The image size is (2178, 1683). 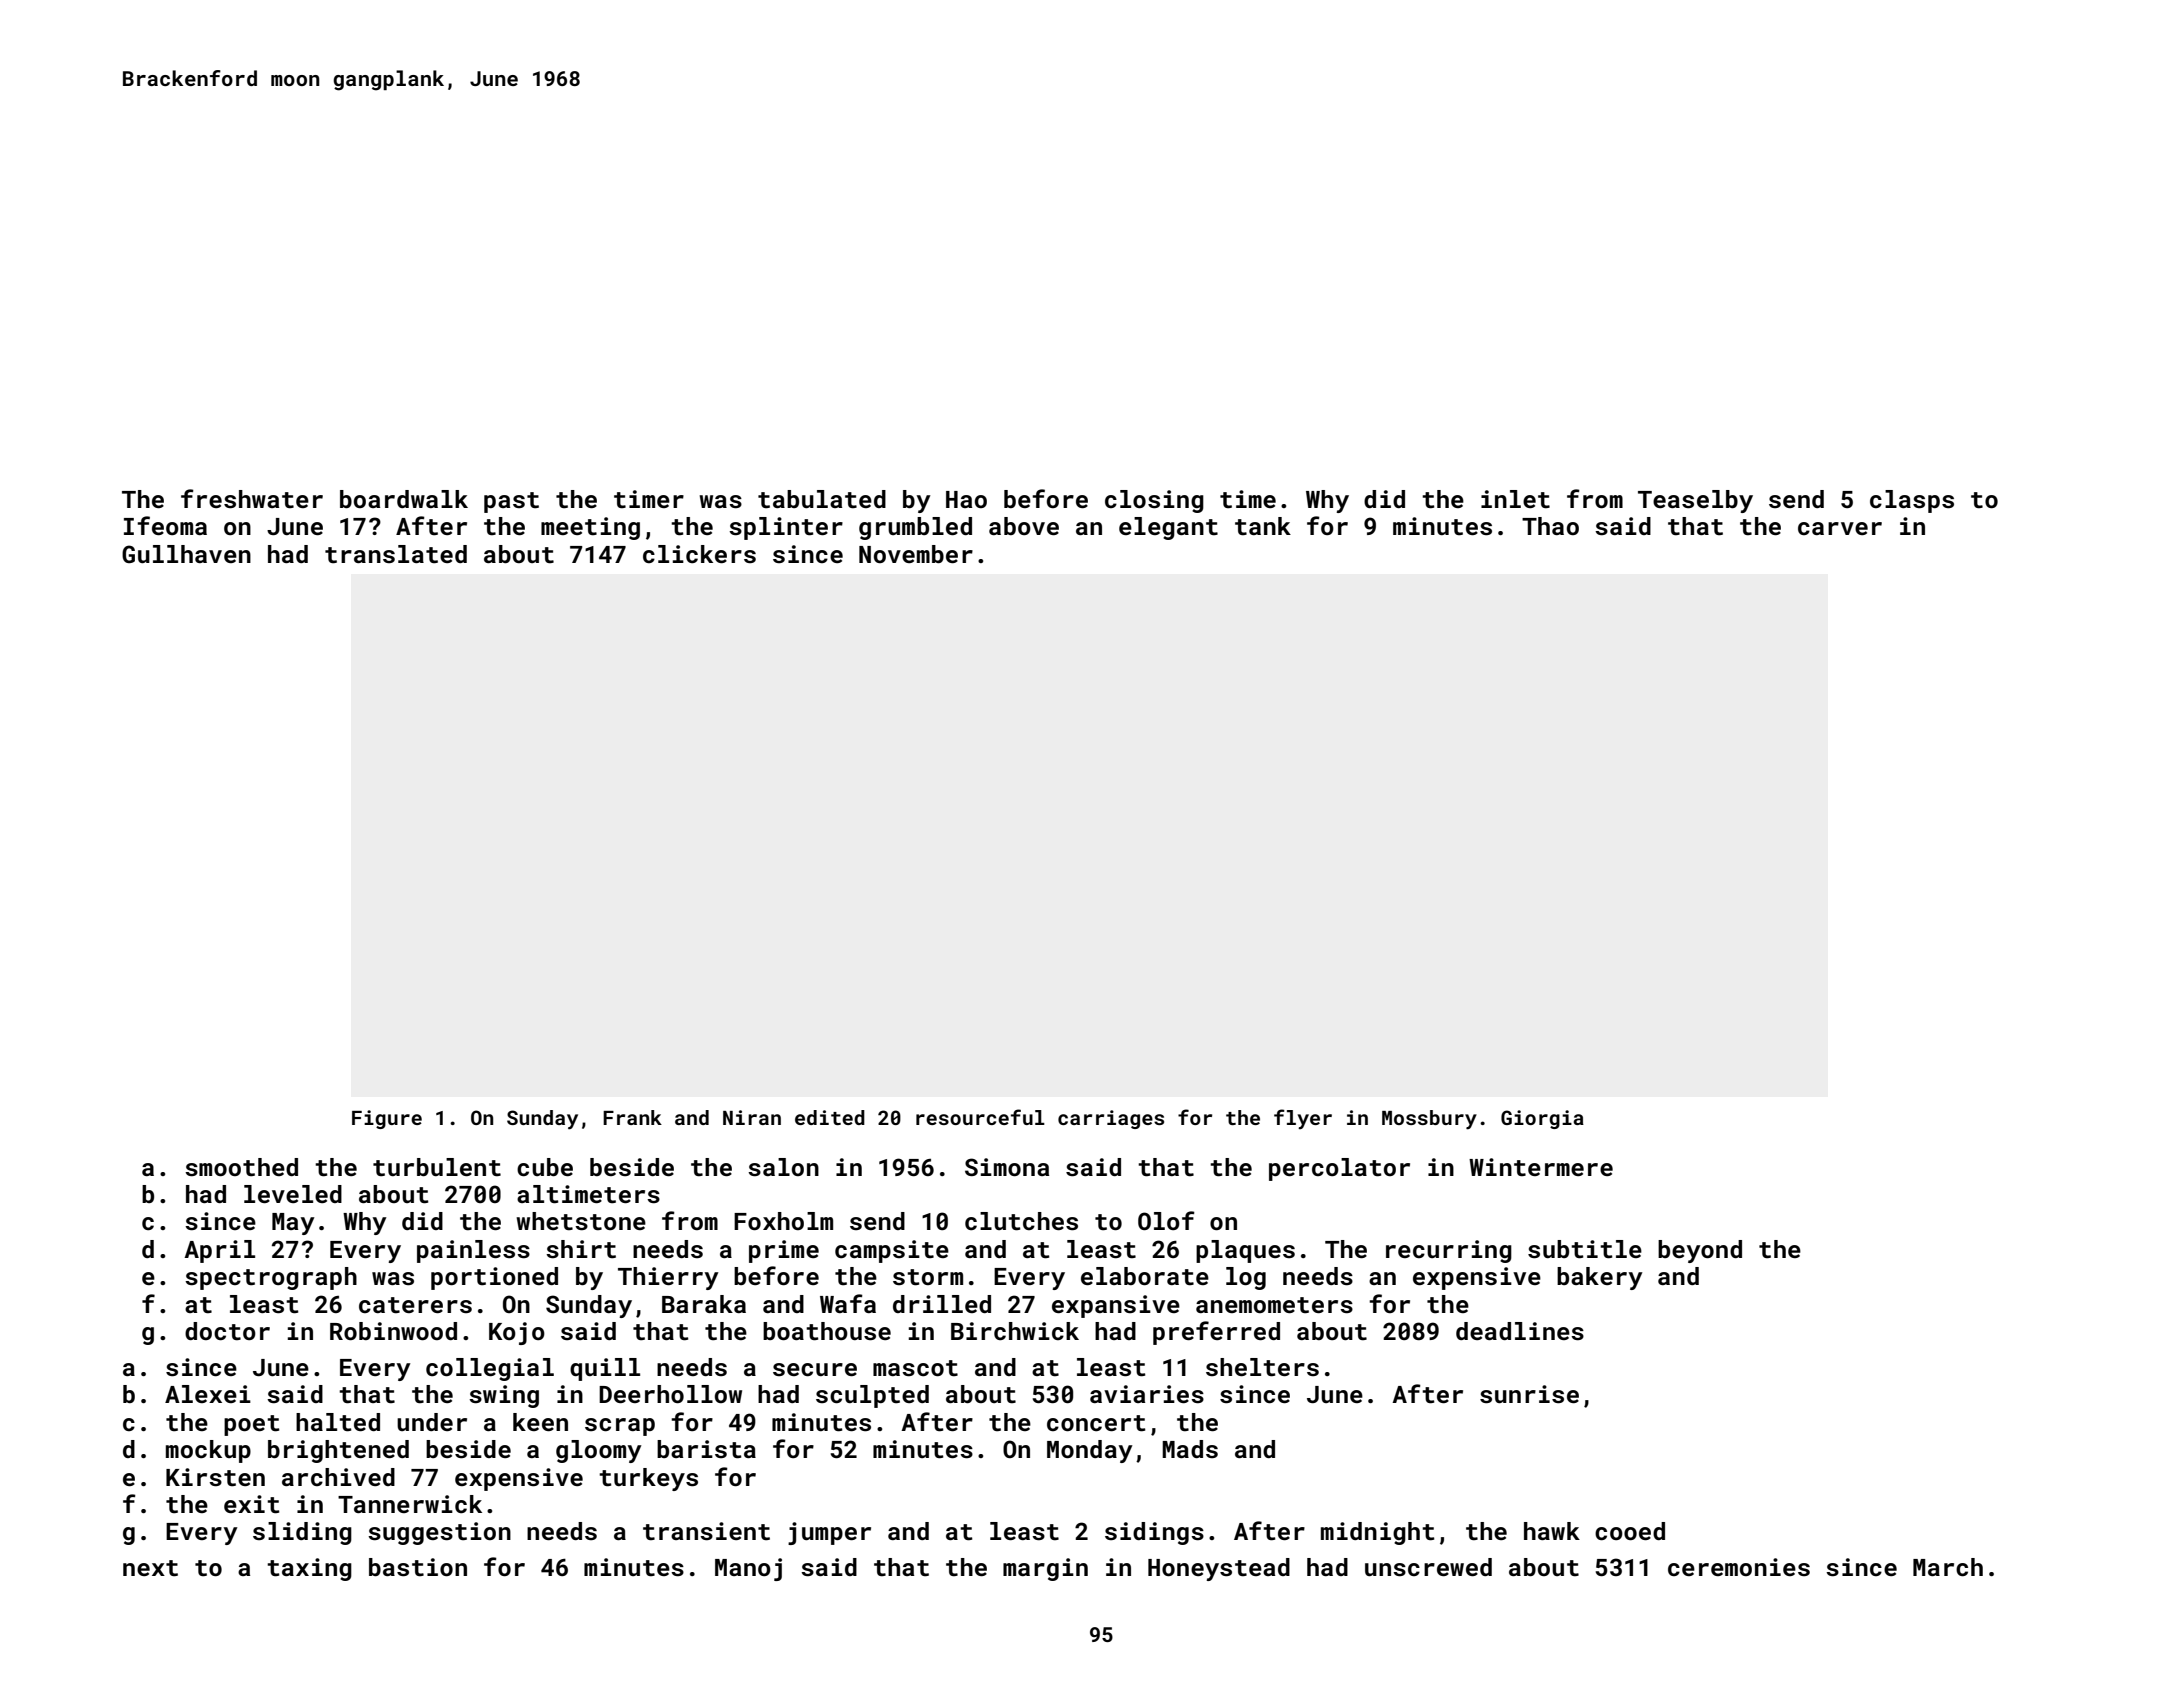 What do you see at coordinates (699, 554) in the screenshot?
I see `clickers` at bounding box center [699, 554].
